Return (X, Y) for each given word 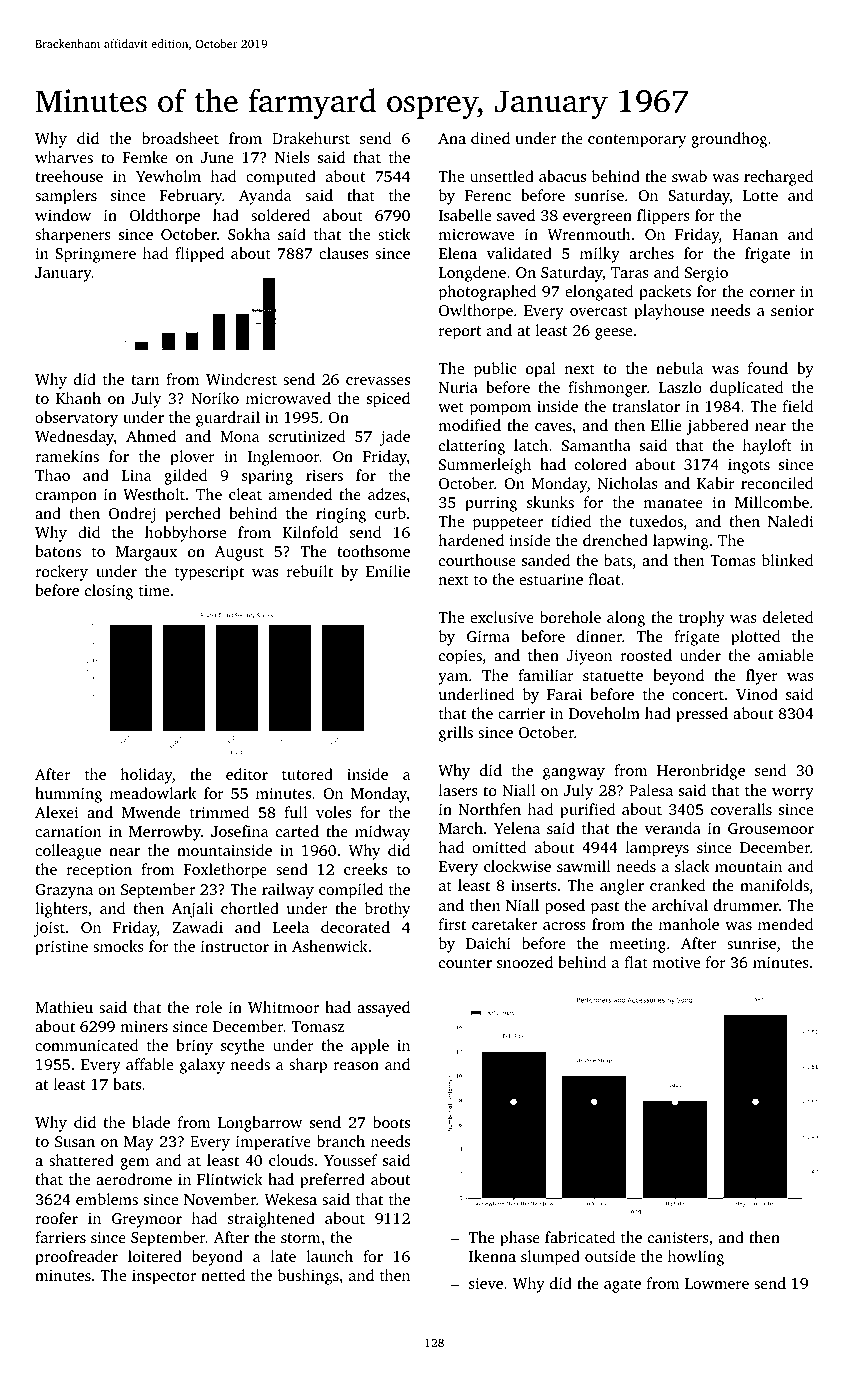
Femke (145, 157)
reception (99, 871)
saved (516, 215)
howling (696, 1258)
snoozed (525, 962)
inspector (164, 1277)
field (798, 406)
